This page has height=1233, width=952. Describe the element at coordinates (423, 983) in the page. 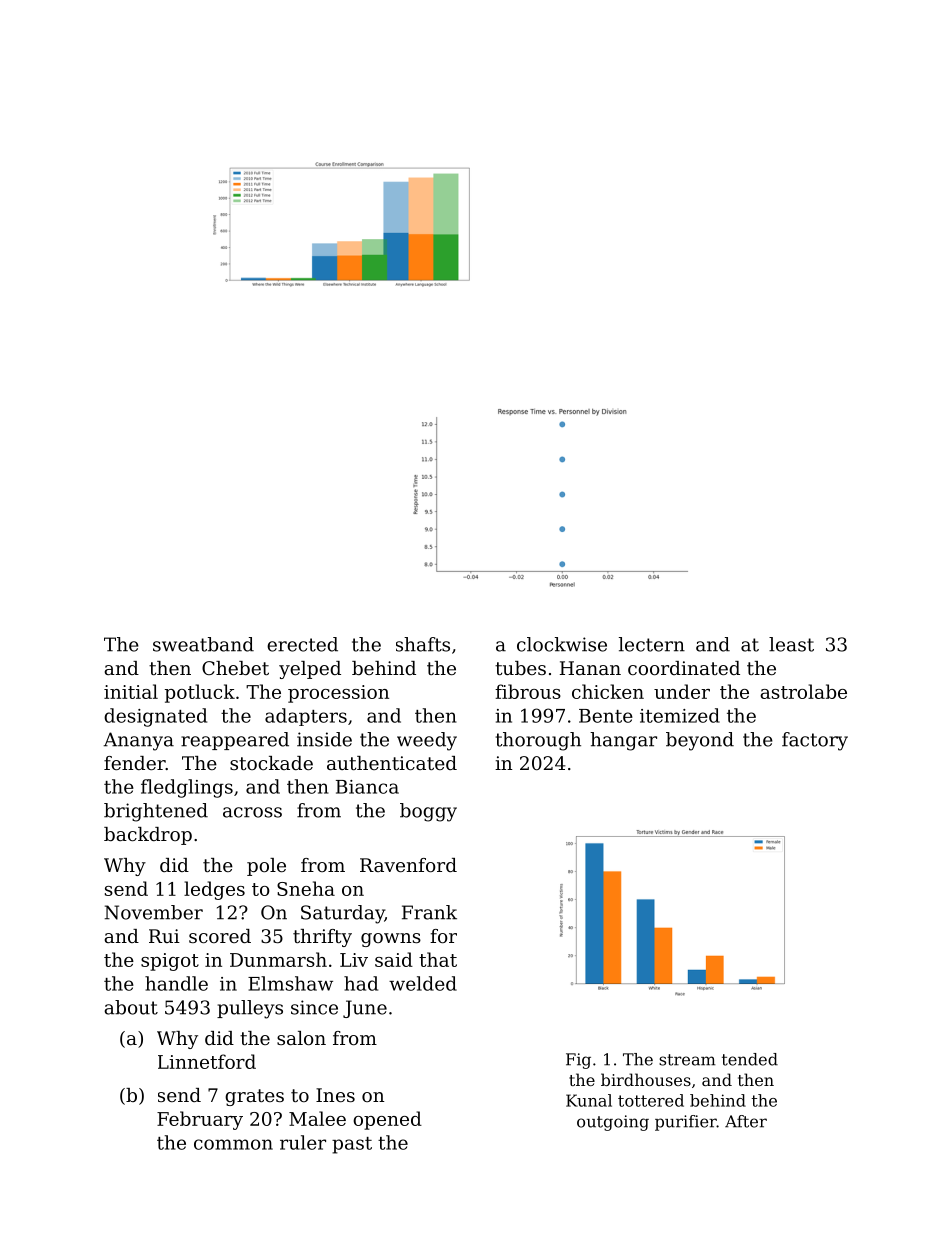

I see `welded` at that location.
